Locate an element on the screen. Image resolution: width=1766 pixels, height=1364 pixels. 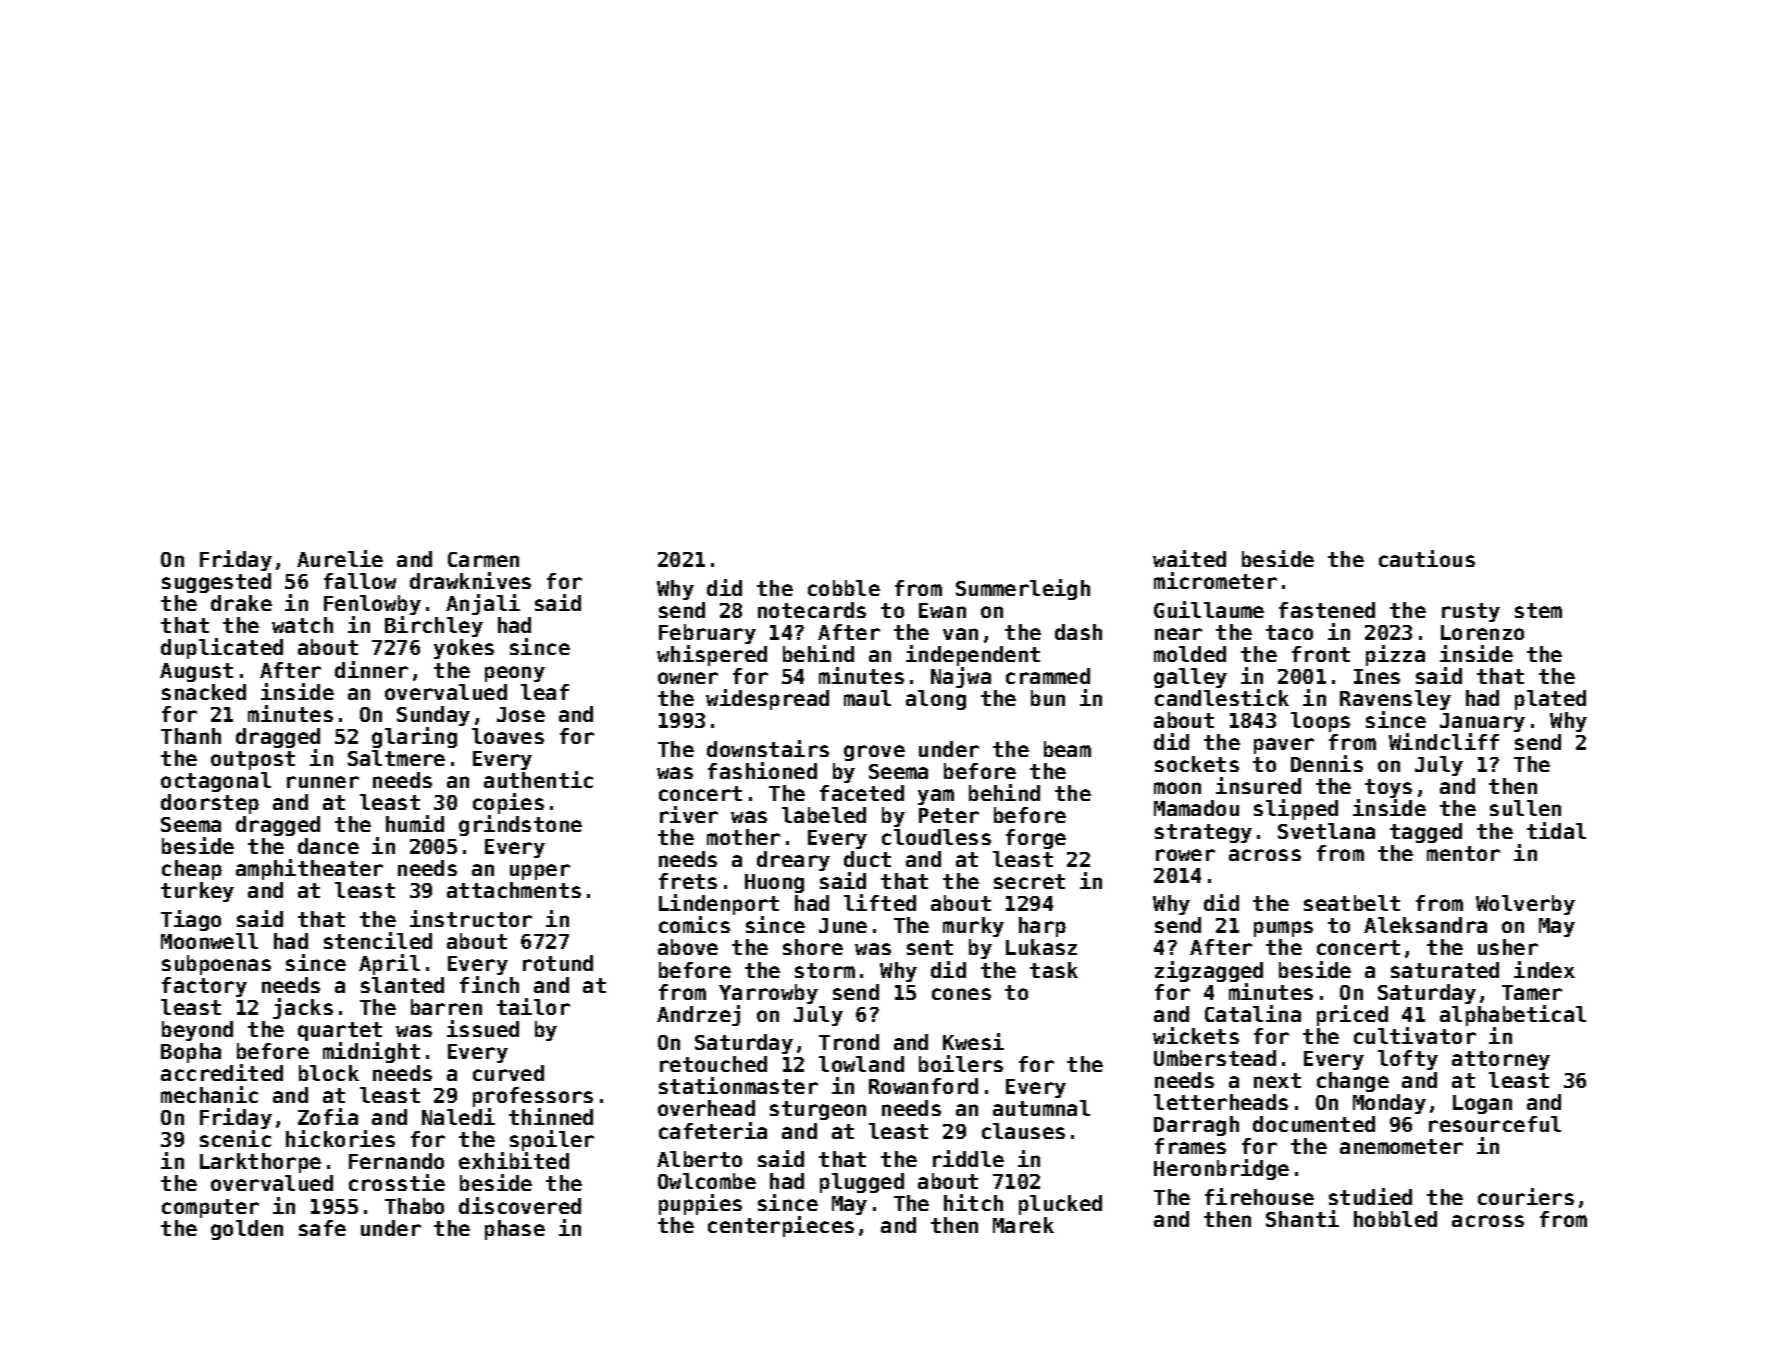
Aurelie is located at coordinates (340, 558).
